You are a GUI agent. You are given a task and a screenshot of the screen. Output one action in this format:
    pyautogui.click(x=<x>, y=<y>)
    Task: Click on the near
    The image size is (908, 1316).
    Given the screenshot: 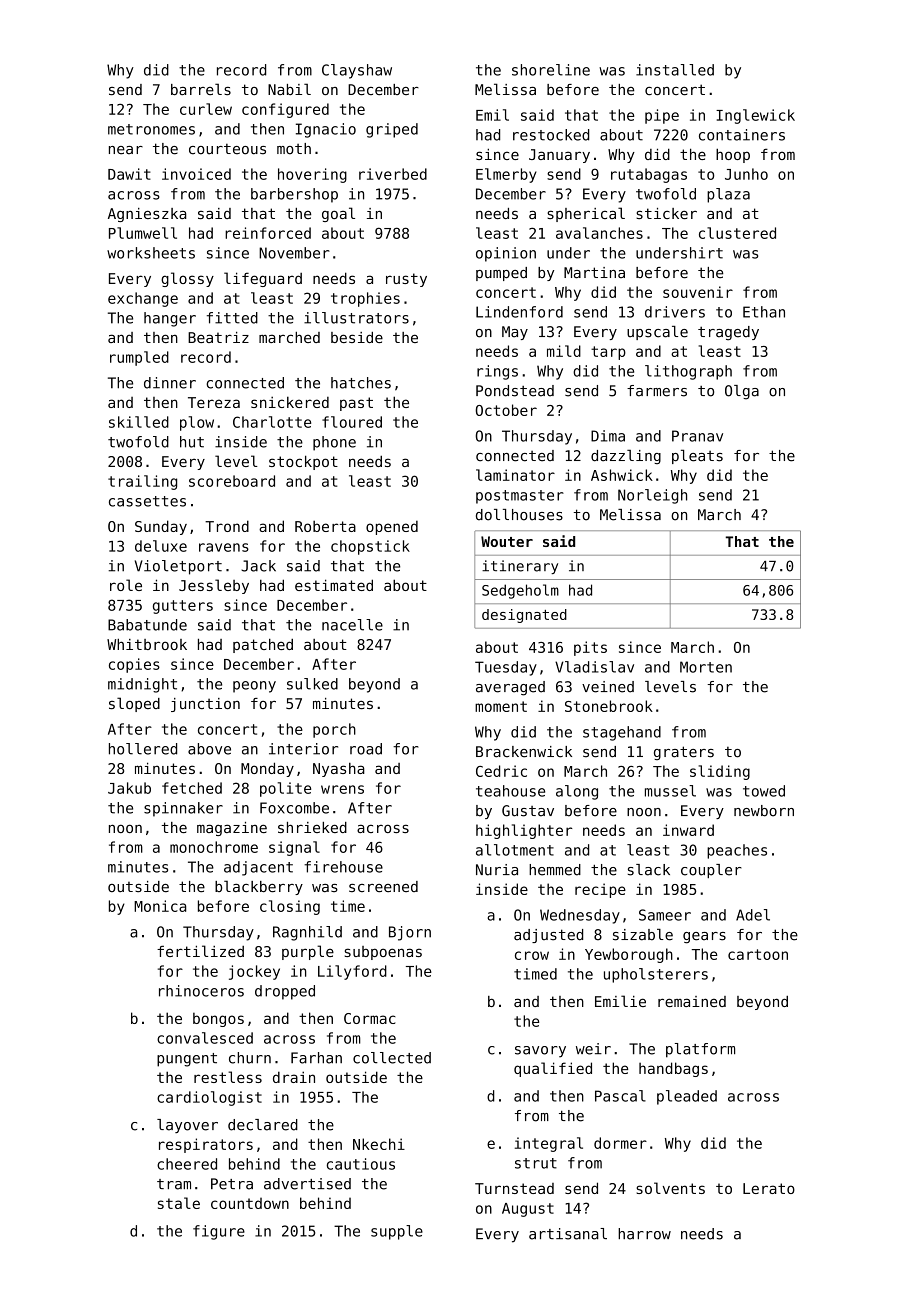 What is the action you would take?
    pyautogui.click(x=126, y=150)
